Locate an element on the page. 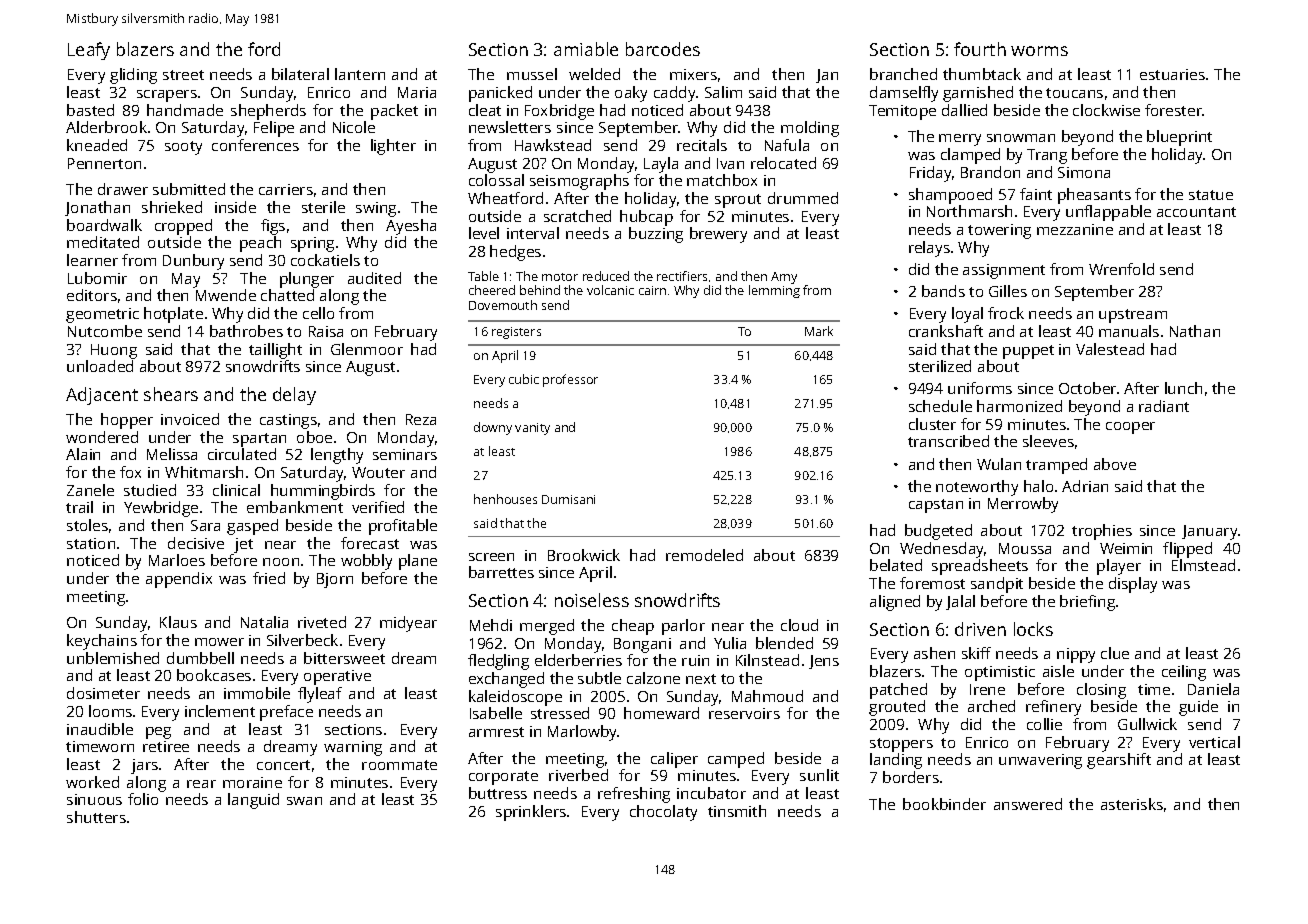  guide is located at coordinates (1198, 708).
